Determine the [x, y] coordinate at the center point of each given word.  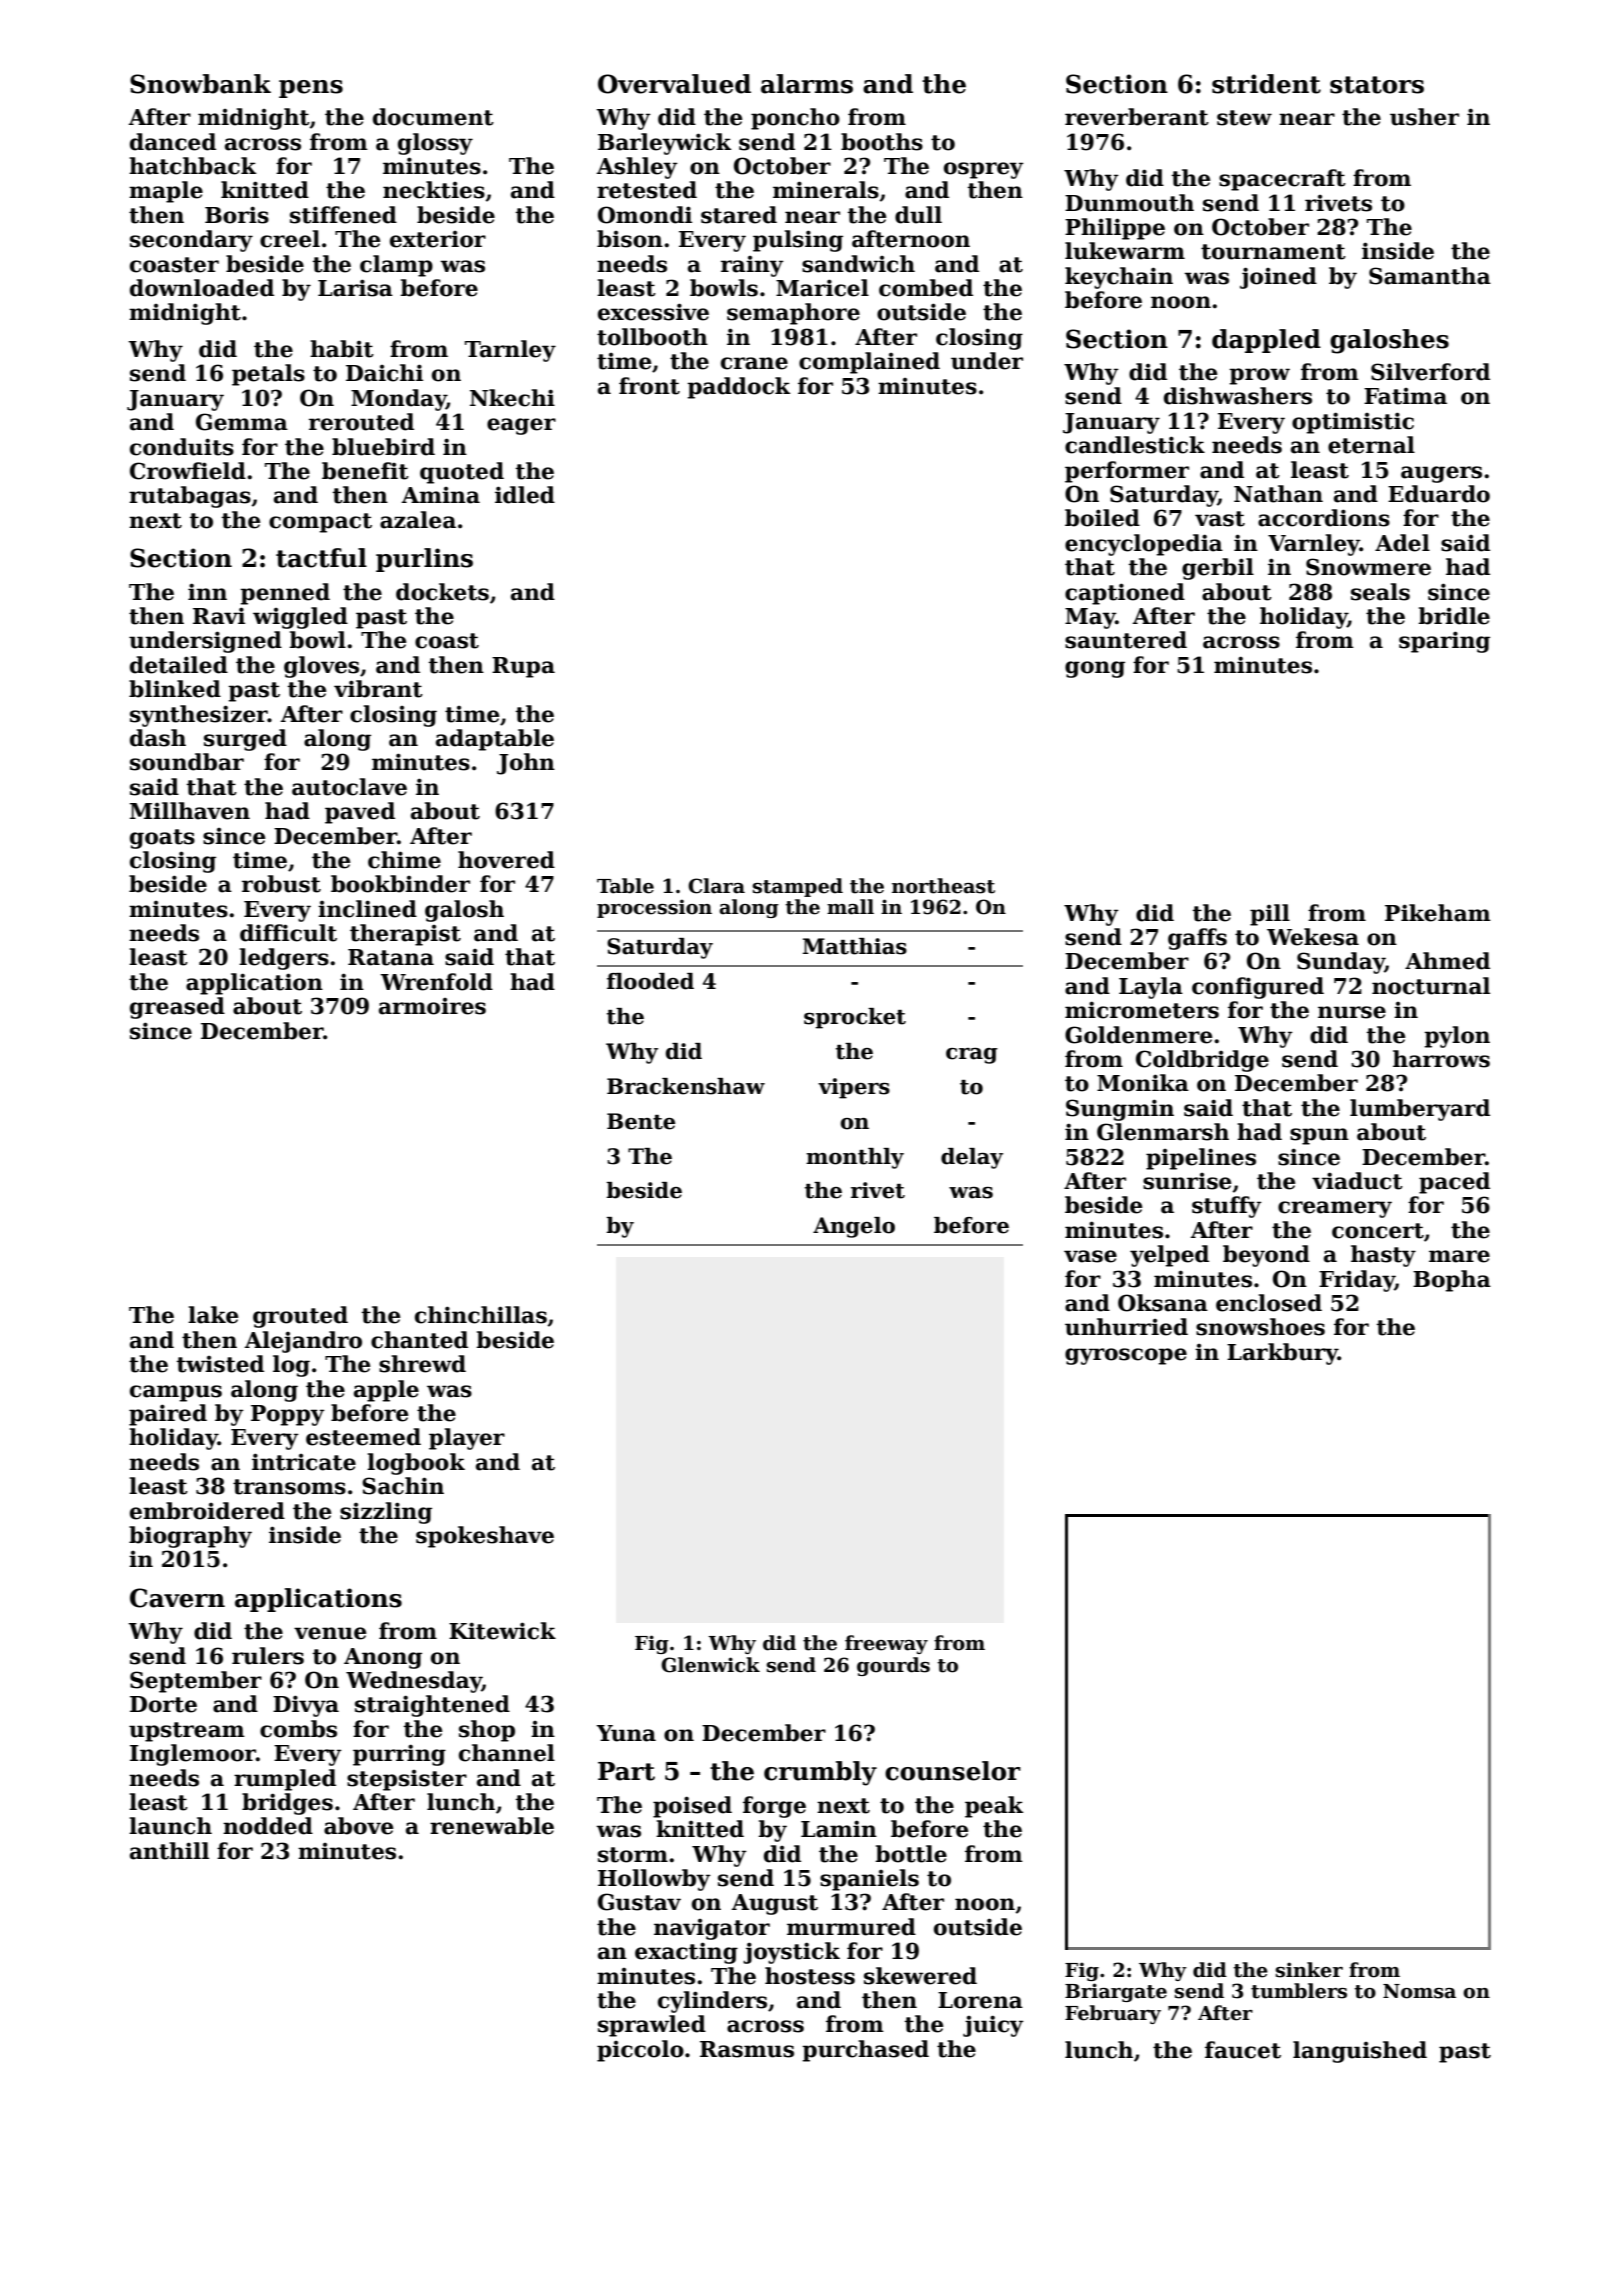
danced [173, 142]
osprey [984, 170]
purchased [865, 2051]
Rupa [523, 667]
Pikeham [1438, 913]
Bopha [1452, 1281]
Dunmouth [1129, 203]
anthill [169, 1851]
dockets [442, 592]
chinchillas [481, 1315]
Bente [641, 1121]
